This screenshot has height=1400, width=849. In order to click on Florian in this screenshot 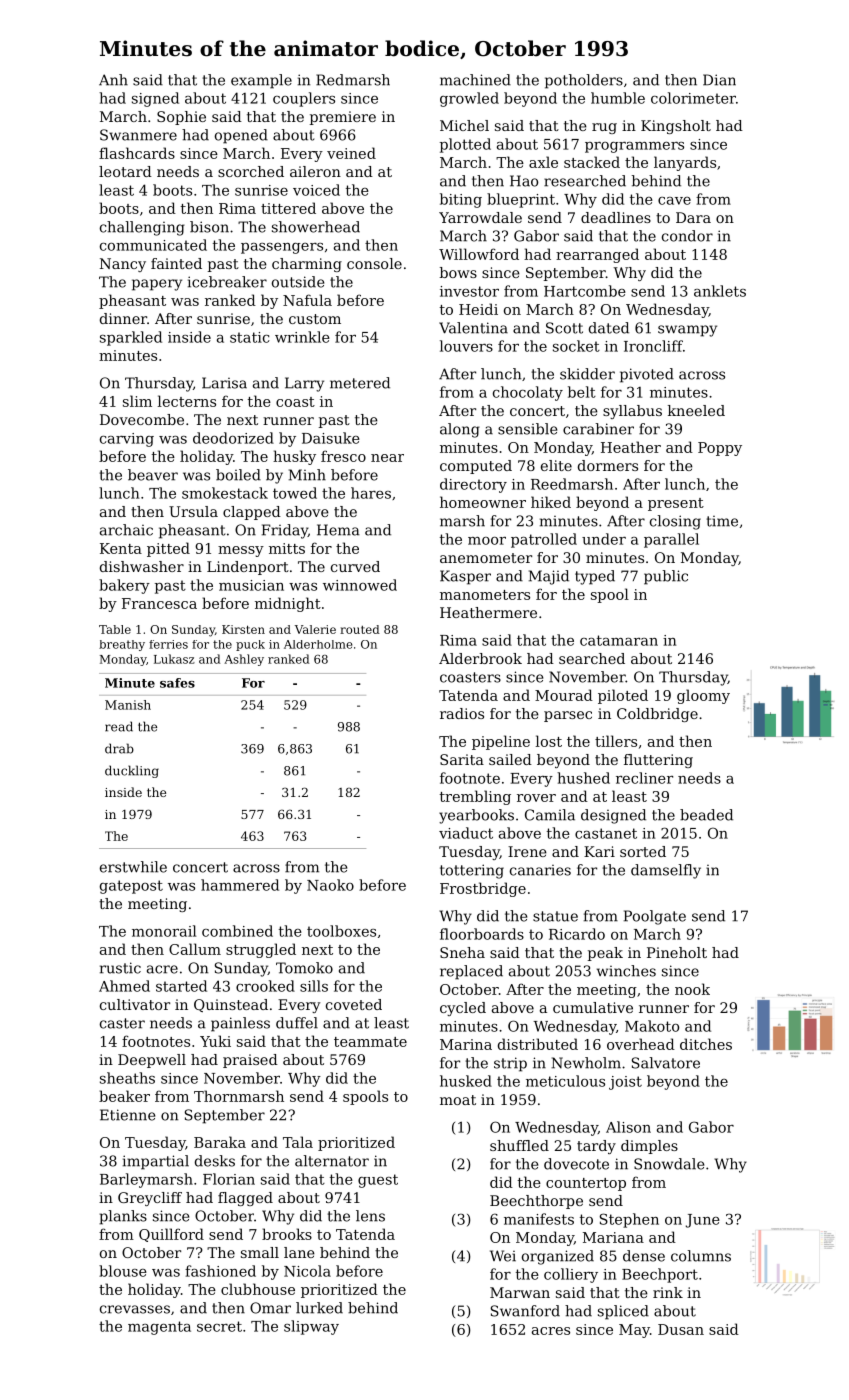, I will do `click(229, 1179)`.
